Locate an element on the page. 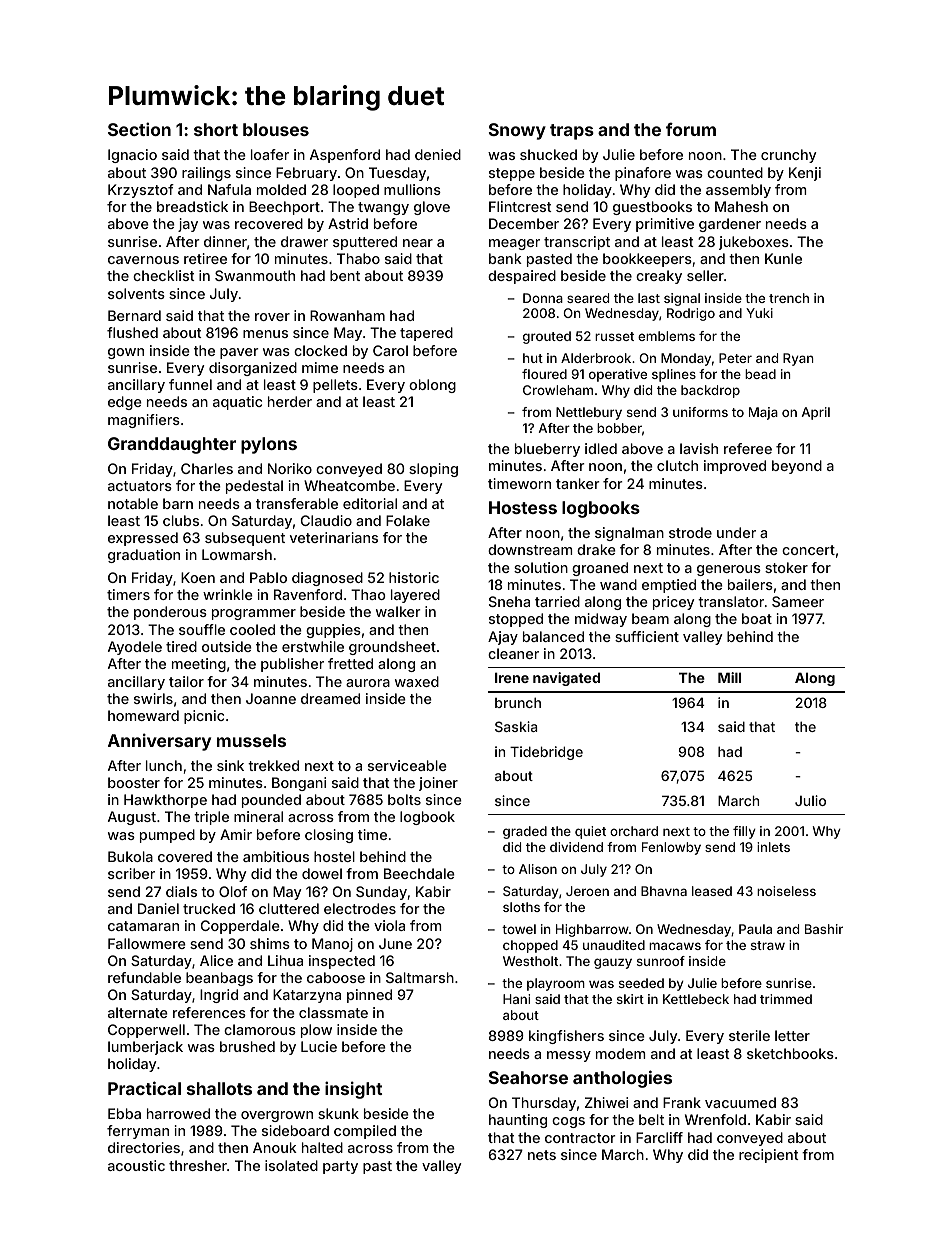 The image size is (952, 1233). Daniel is located at coordinates (158, 908).
